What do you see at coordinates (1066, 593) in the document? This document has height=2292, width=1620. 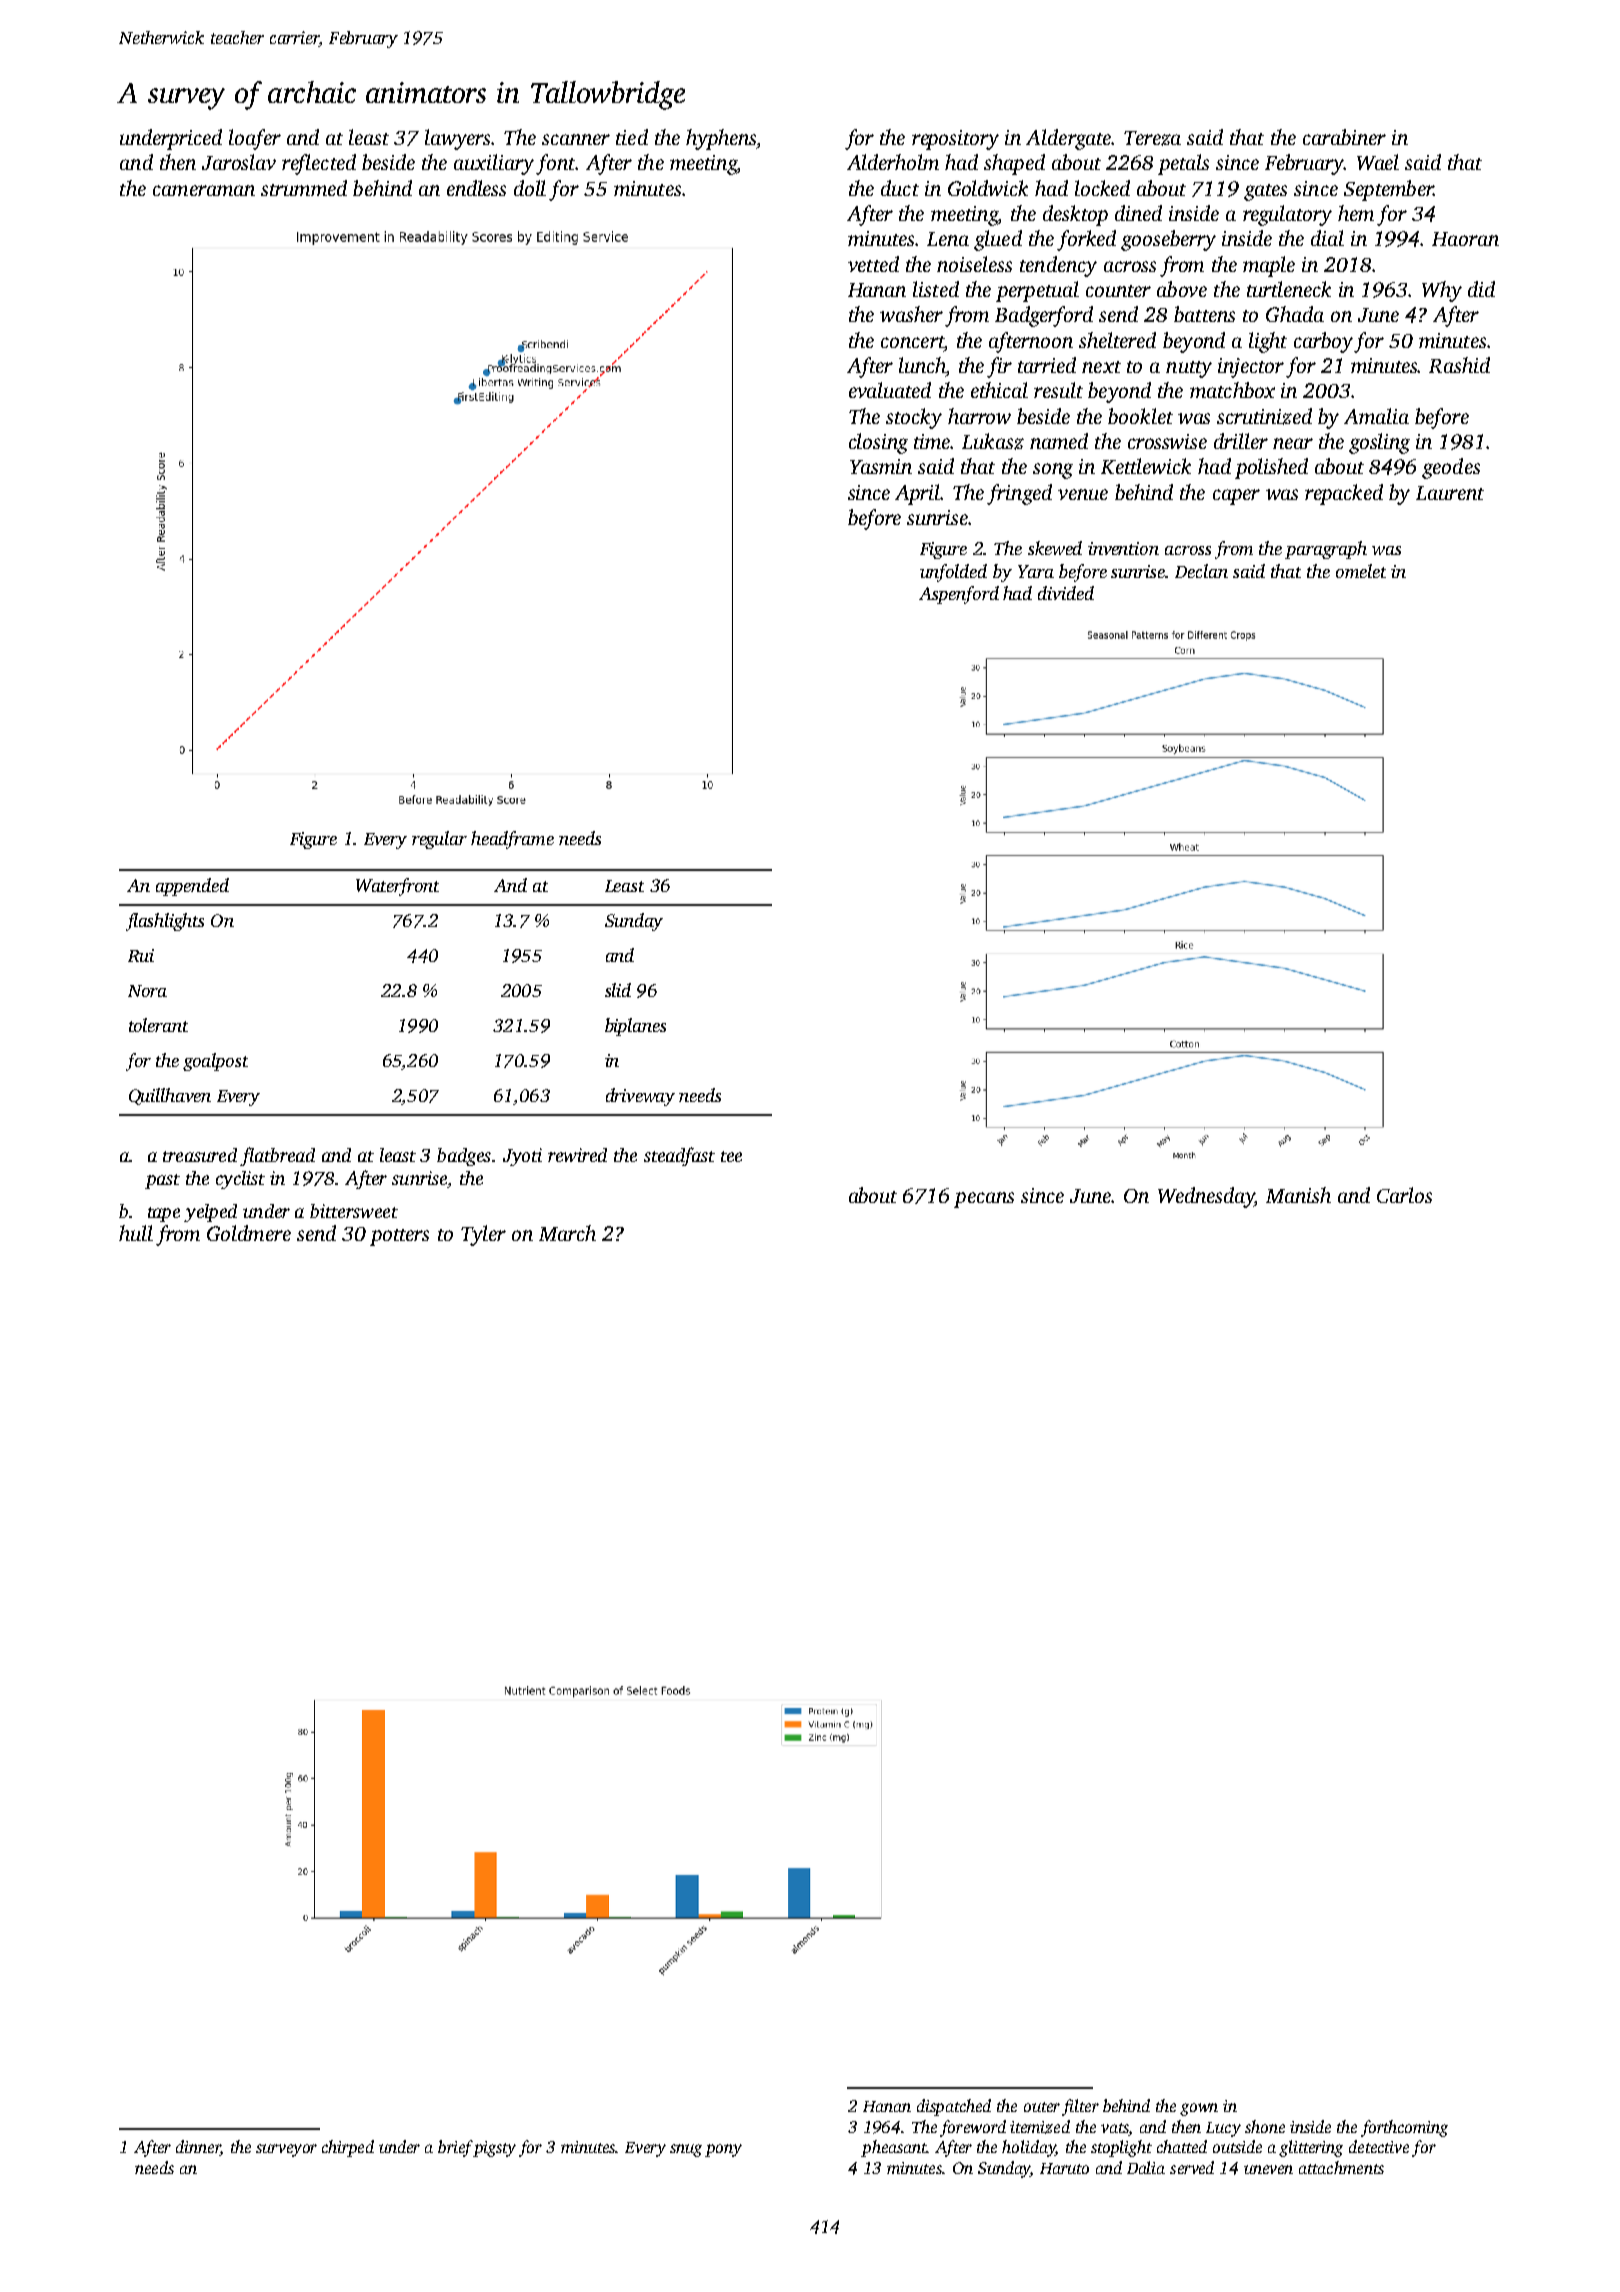 I see `divided` at bounding box center [1066, 593].
